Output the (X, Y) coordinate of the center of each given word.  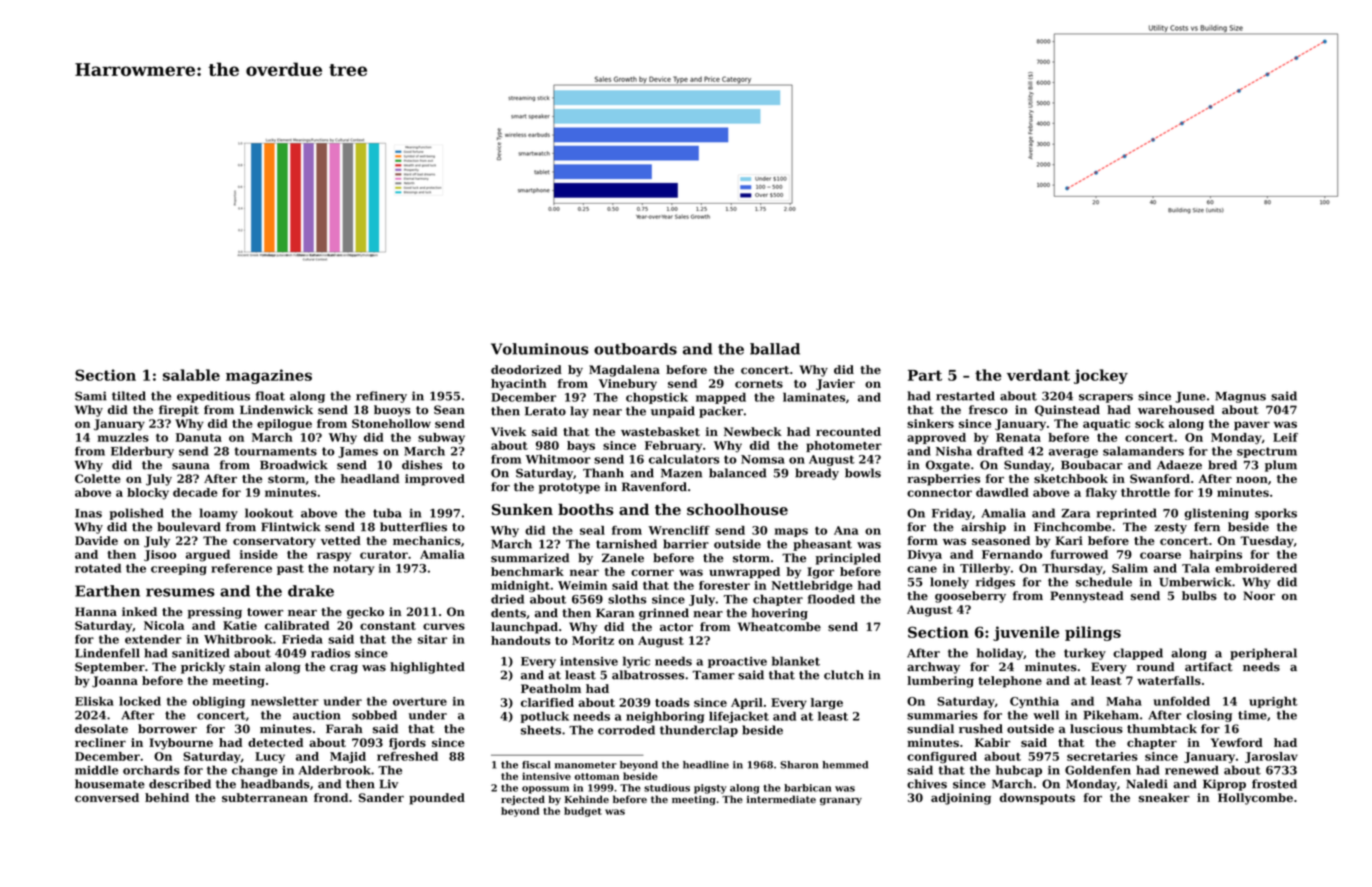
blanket (796, 661)
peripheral (1263, 654)
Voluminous (540, 349)
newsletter (285, 701)
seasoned (1001, 540)
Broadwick (294, 465)
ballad (775, 349)
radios (330, 653)
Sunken (522, 509)
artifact (1209, 667)
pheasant (822, 545)
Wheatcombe (779, 627)
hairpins (1215, 555)
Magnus (1240, 397)
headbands (275, 784)
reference (241, 568)
